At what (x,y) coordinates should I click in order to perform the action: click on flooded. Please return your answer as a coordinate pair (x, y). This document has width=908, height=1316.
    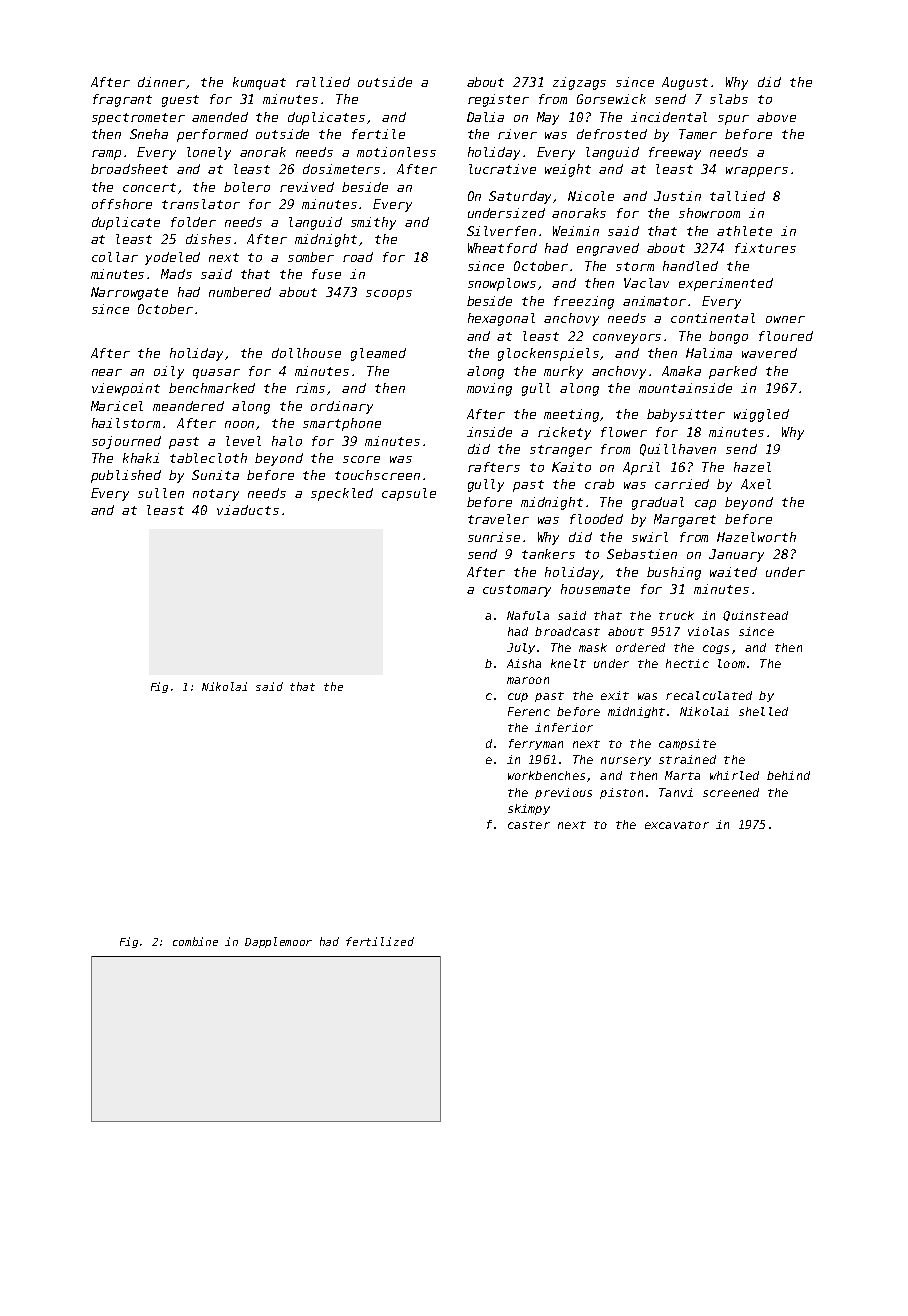
    Looking at the image, I should click on (596, 519).
